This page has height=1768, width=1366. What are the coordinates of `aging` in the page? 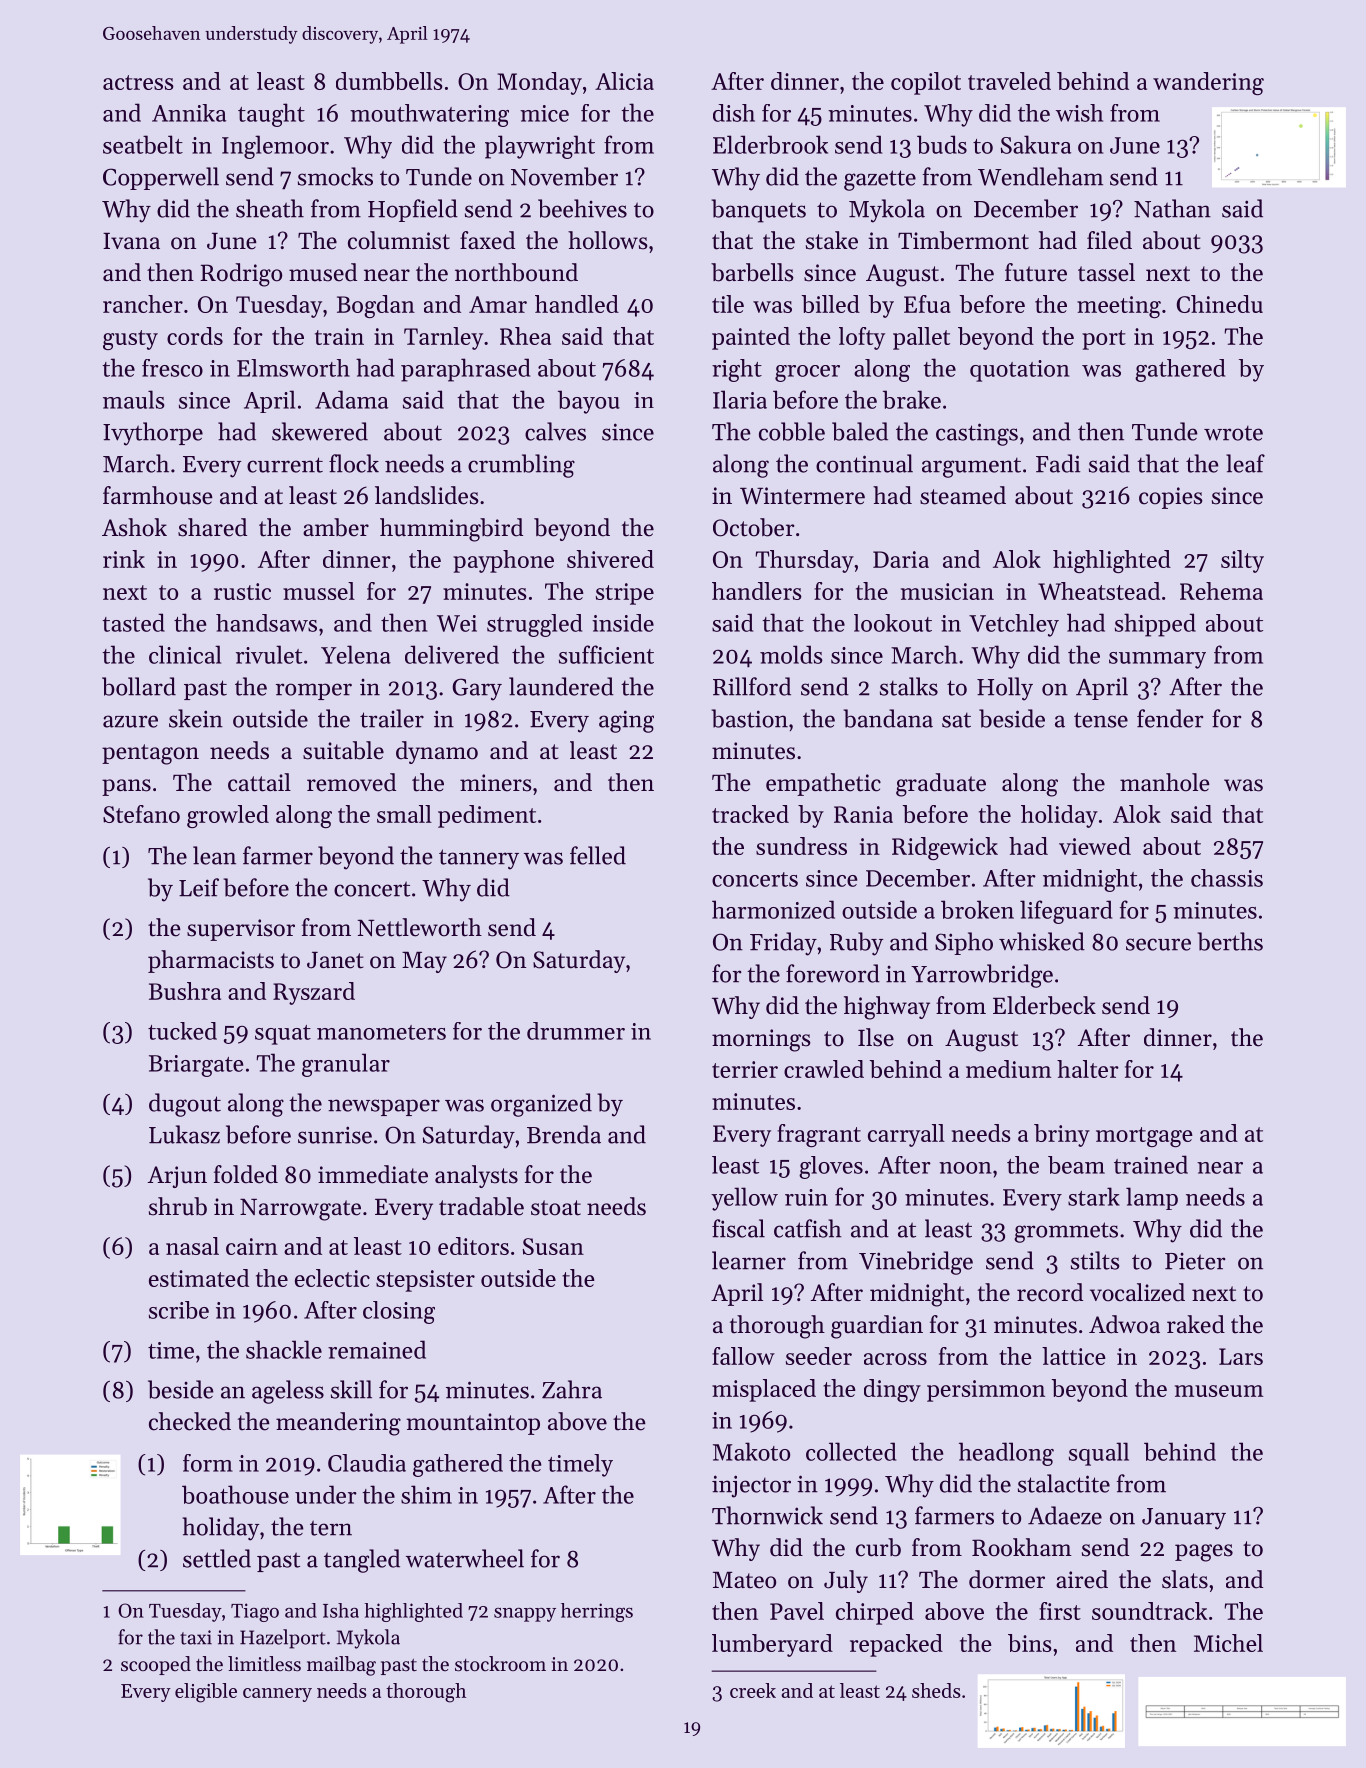 It's located at (626, 721).
